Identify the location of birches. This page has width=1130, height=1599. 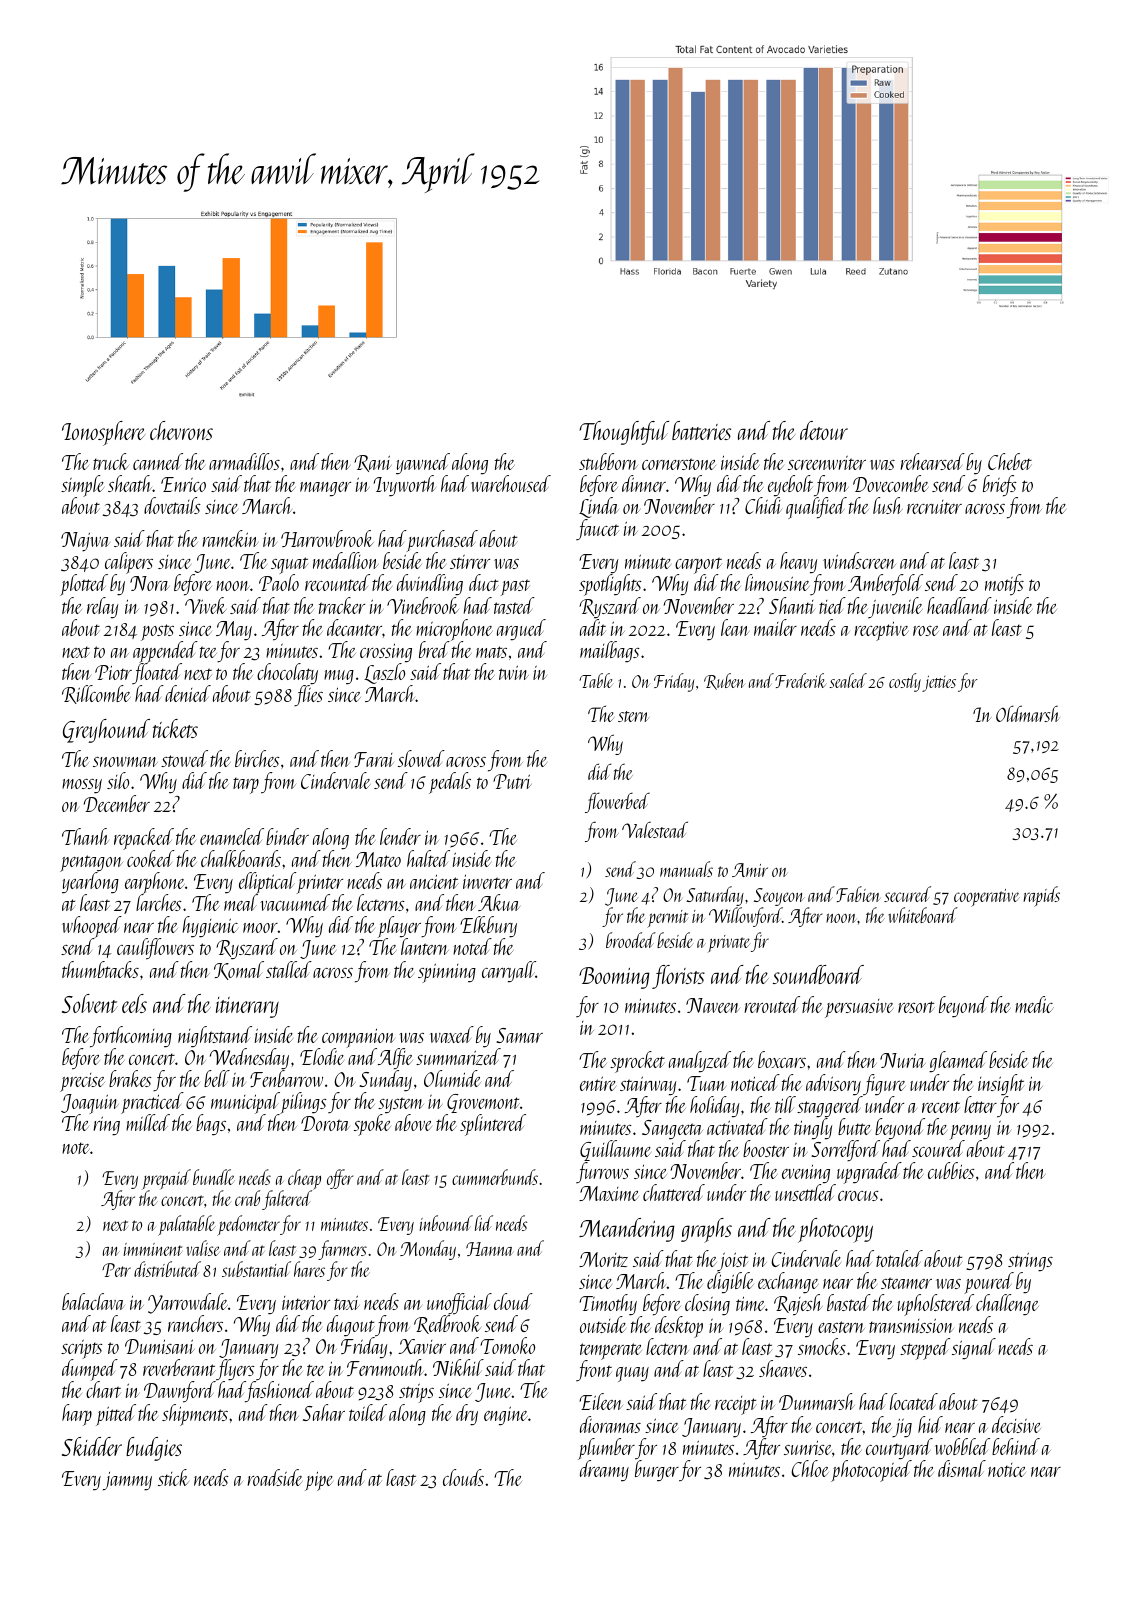
(257, 758).
